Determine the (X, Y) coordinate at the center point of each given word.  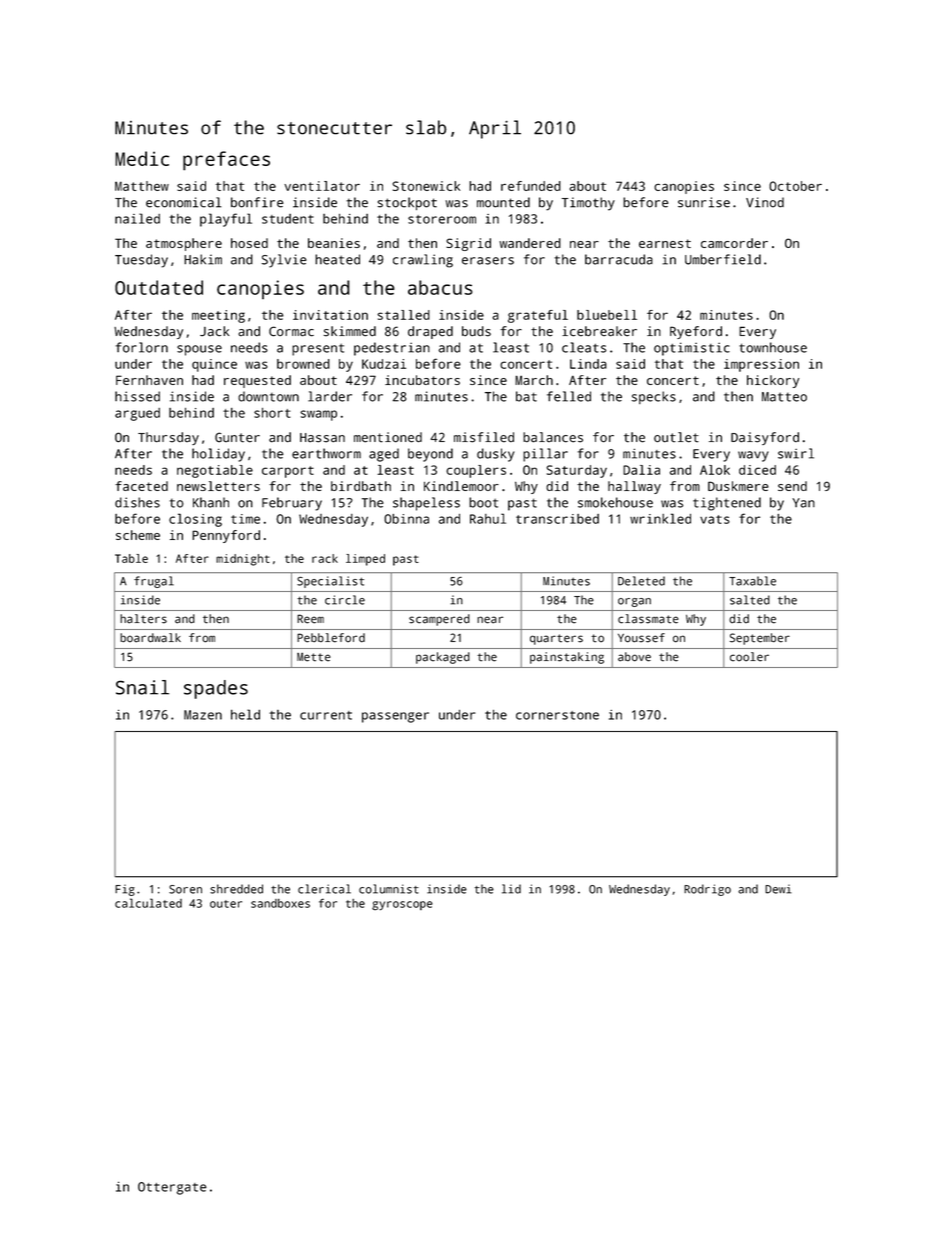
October (795, 186)
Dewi (778, 889)
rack (325, 558)
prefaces (226, 161)
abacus (440, 287)
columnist (389, 889)
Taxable (752, 581)
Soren (185, 889)
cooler (749, 657)
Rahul (488, 518)
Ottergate (172, 1188)
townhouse (773, 347)
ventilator (322, 186)
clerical (324, 889)
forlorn (142, 347)
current (326, 715)
